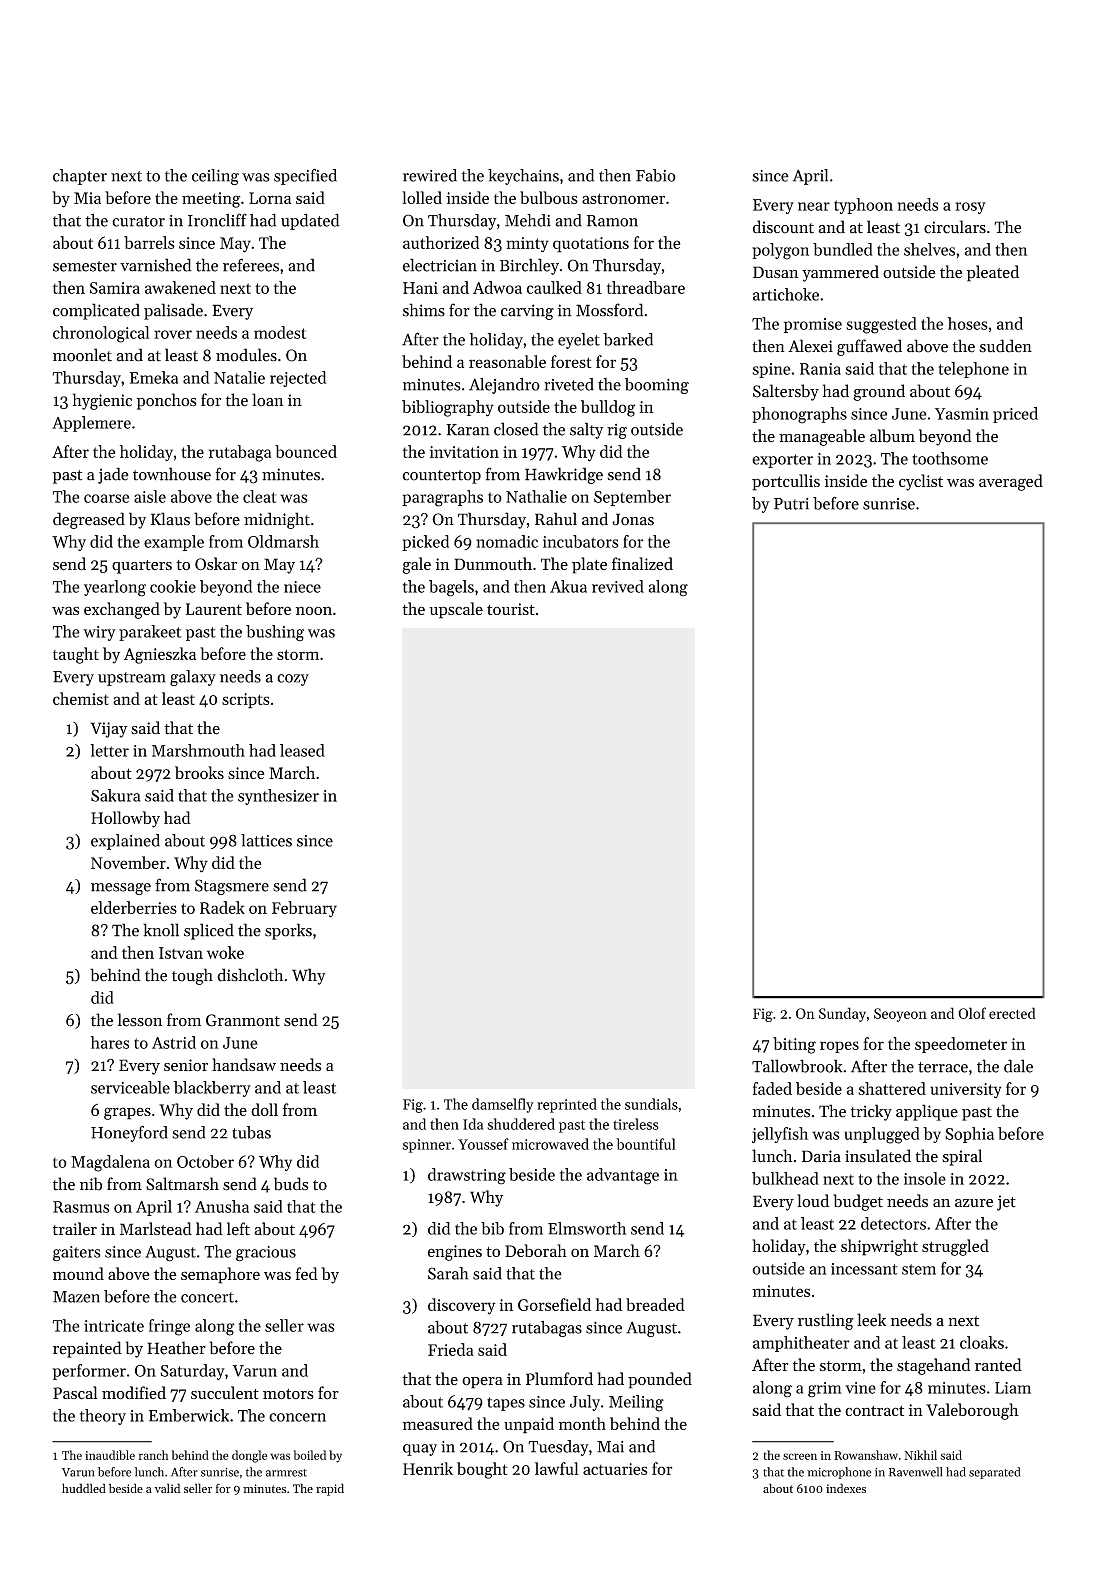 The height and width of the image is (1588, 1097). What do you see at coordinates (288, 1394) in the image?
I see `motors` at bounding box center [288, 1394].
